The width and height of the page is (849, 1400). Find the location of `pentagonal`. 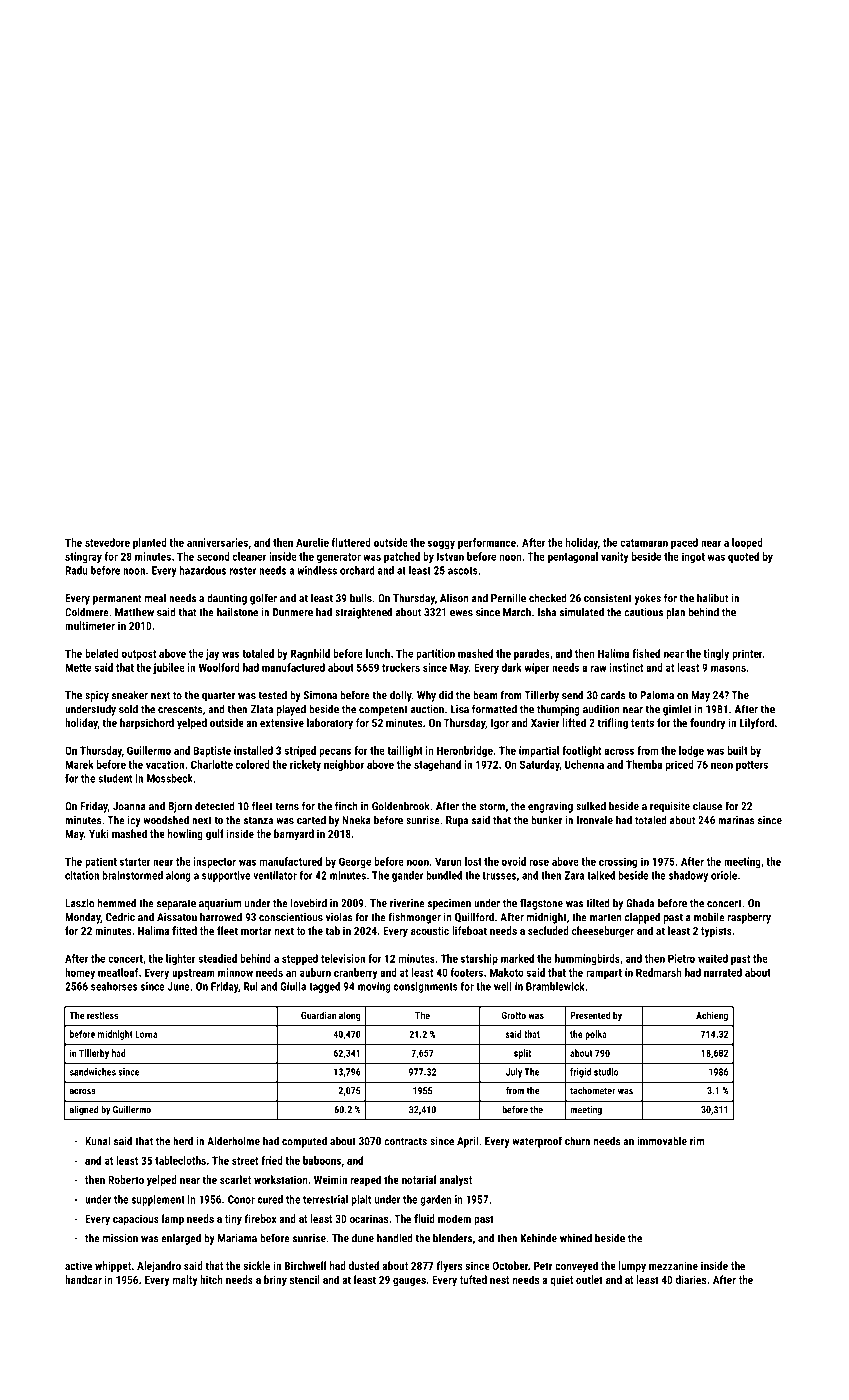

pentagonal is located at coordinates (573, 557).
